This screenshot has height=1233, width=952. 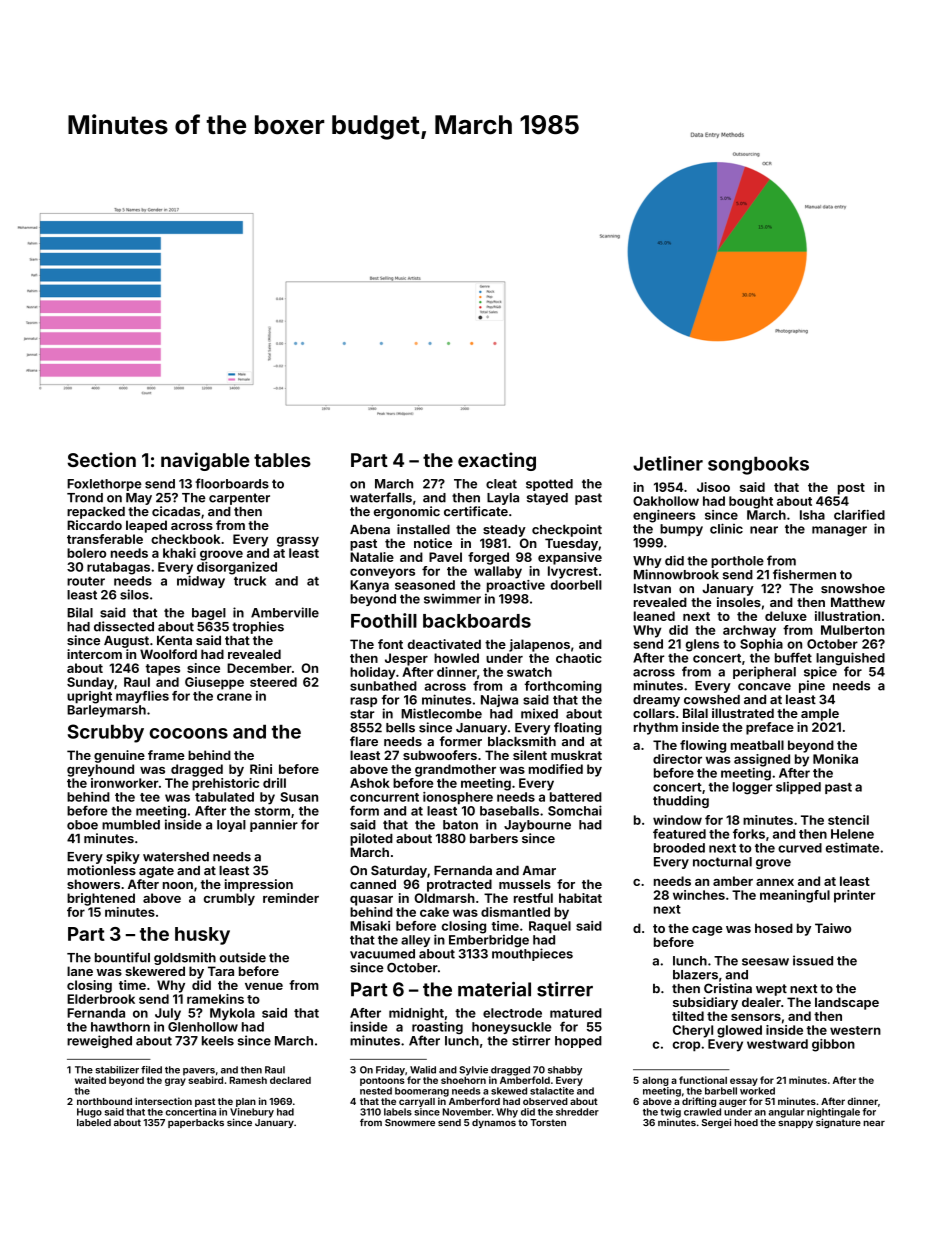 What do you see at coordinates (702, 645) in the screenshot?
I see `glens` at bounding box center [702, 645].
